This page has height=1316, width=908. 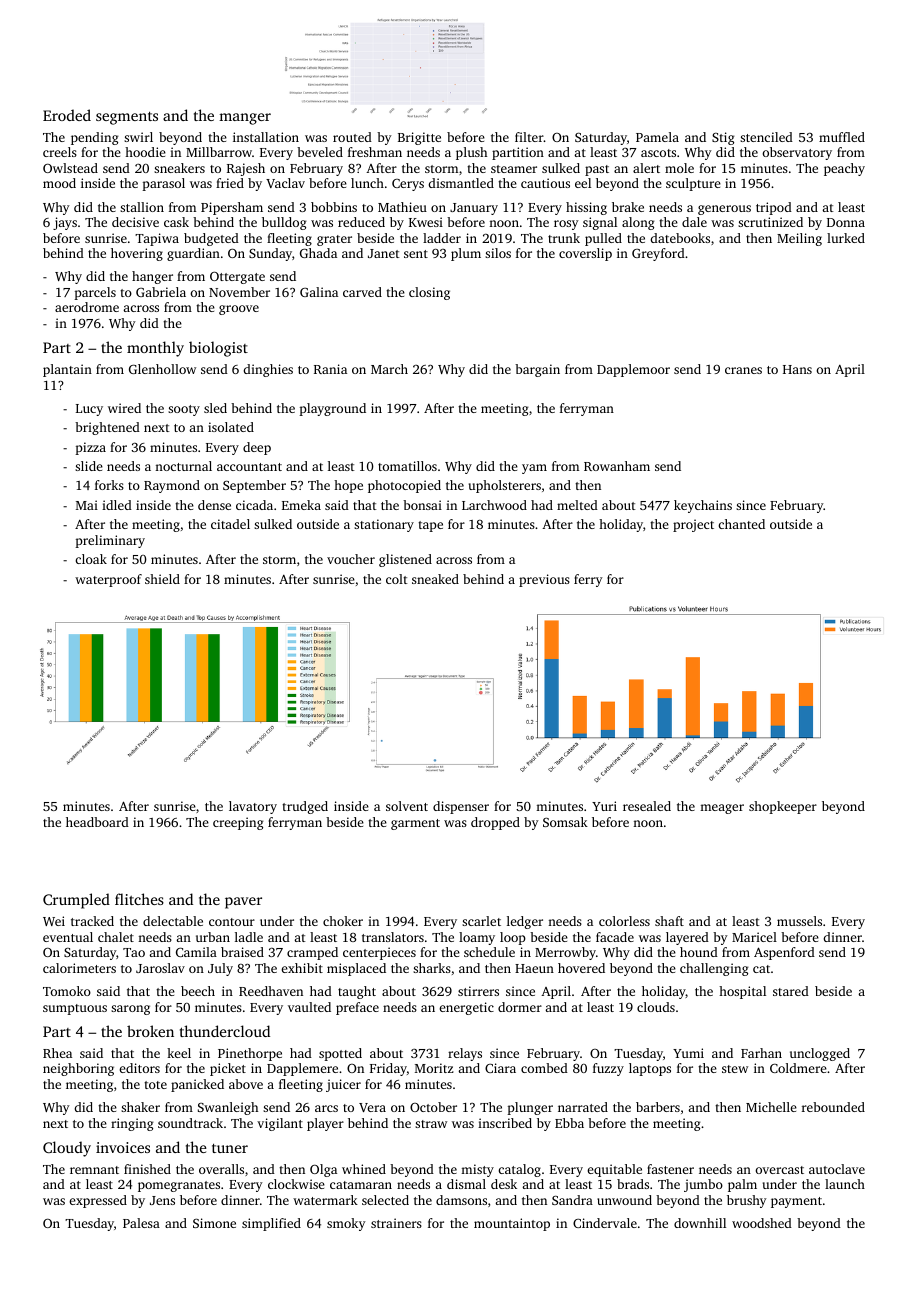 I want to click on upholsterers, so click(x=505, y=486).
